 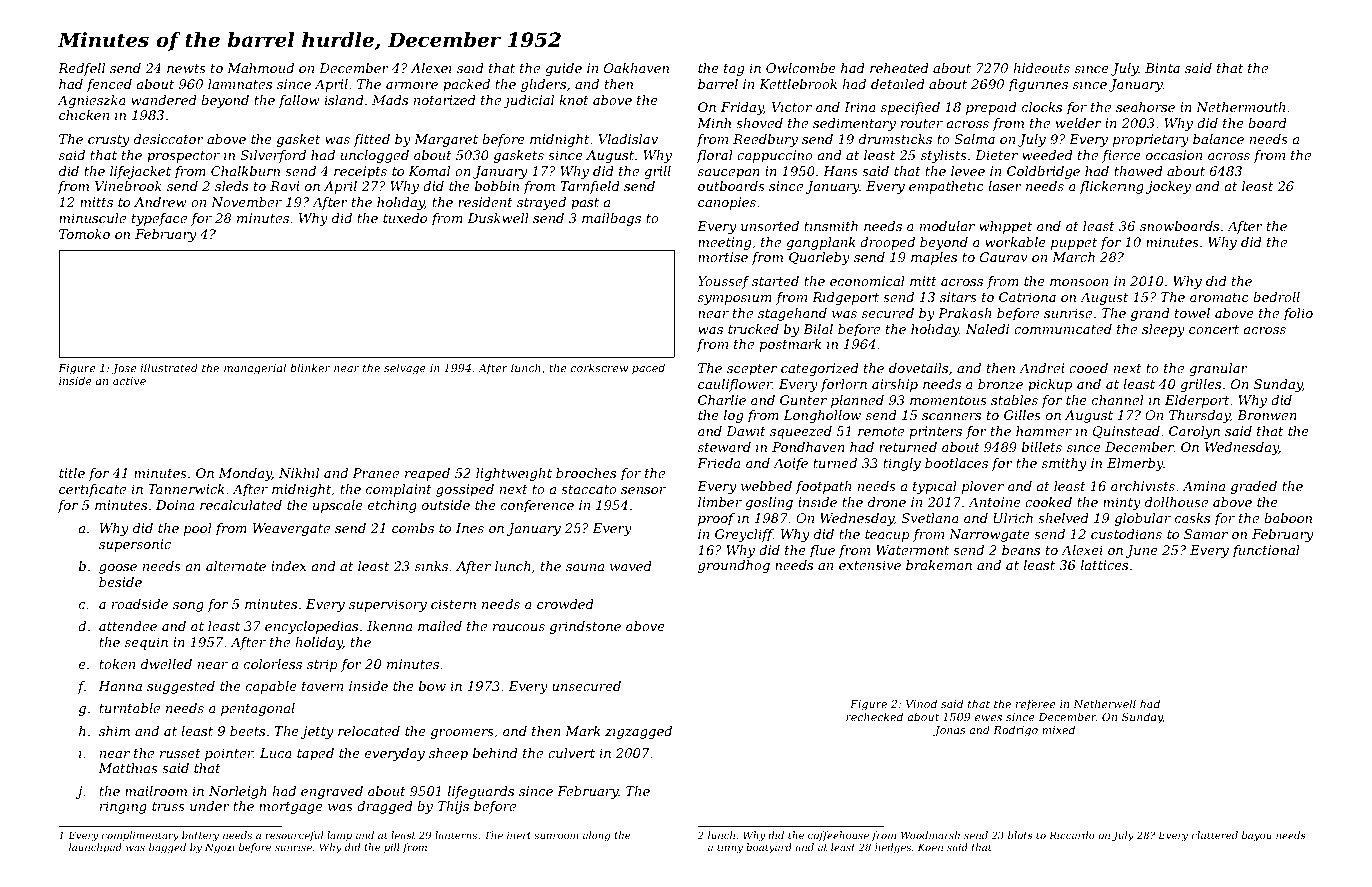 I want to click on cappuccino, so click(x=775, y=156).
